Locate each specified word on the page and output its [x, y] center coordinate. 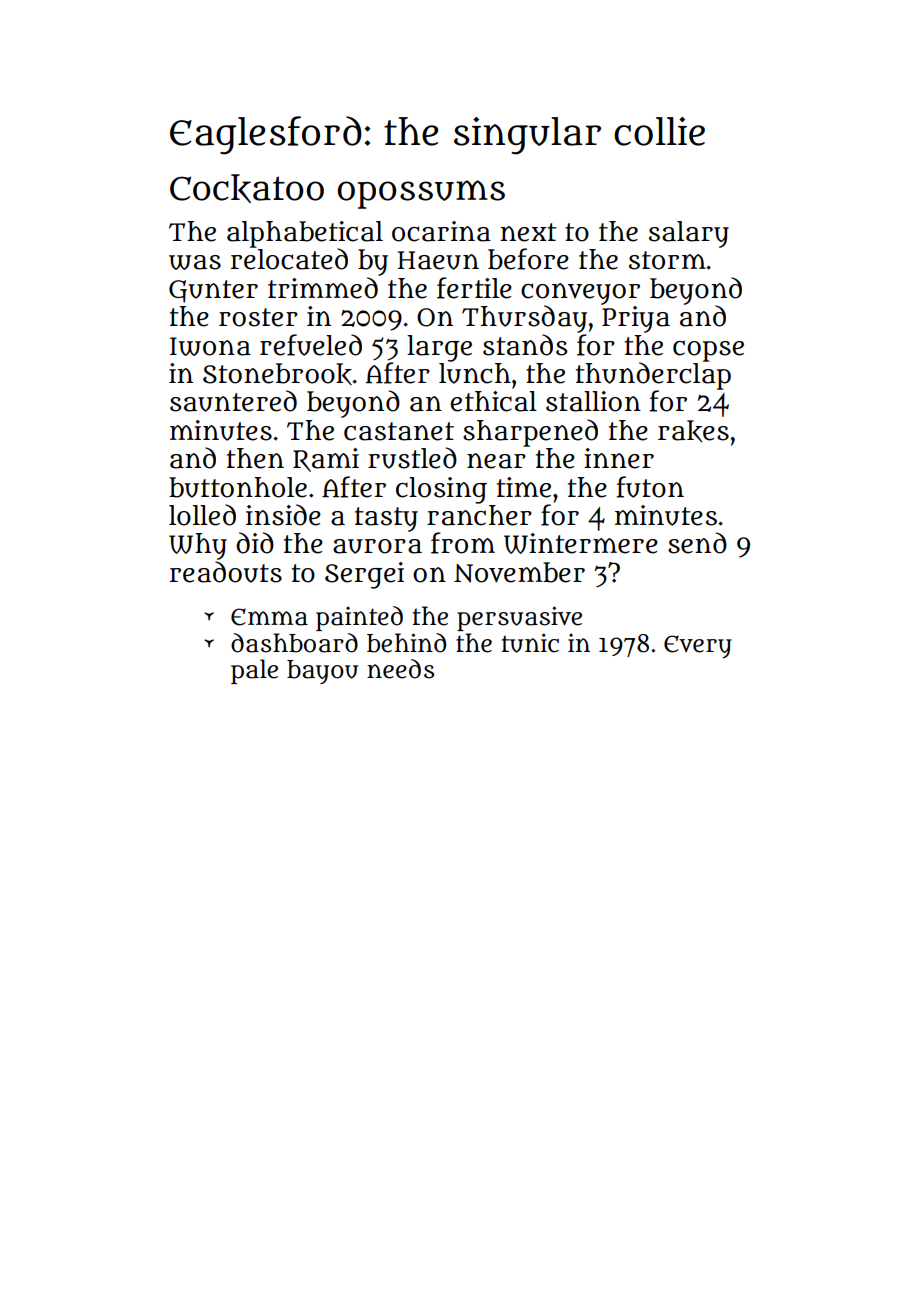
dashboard [294, 643]
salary [689, 234]
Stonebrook [277, 374]
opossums [421, 194]
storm [667, 260]
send [697, 543]
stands [525, 345]
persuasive [519, 618]
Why [198, 546]
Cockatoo [247, 188]
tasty [386, 519]
